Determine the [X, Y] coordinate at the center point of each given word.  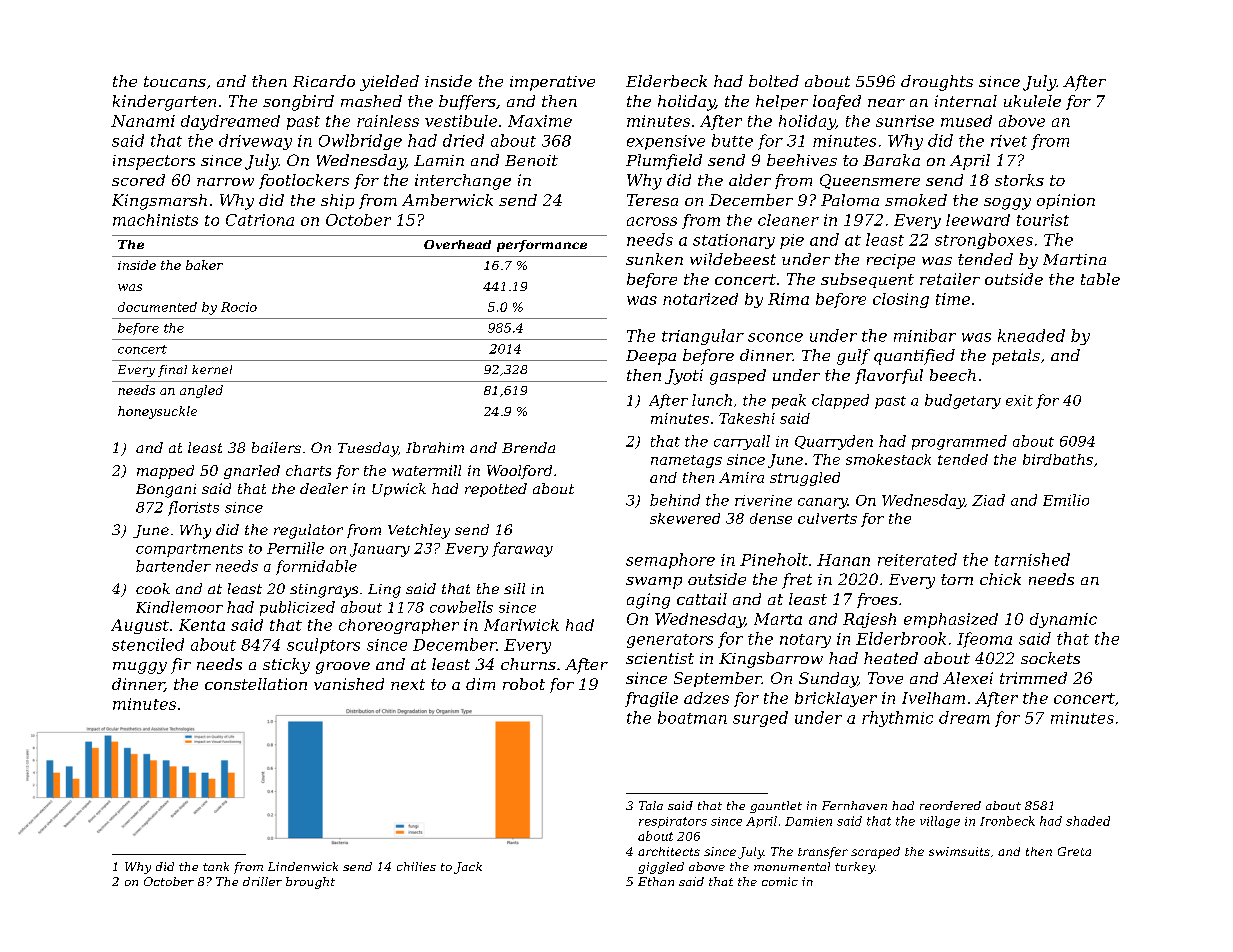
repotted [496, 490]
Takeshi [747, 418]
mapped [165, 472]
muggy [140, 668]
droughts [937, 83]
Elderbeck [666, 81]
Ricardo [324, 81]
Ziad [988, 500]
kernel [212, 369]
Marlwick [521, 625]
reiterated [917, 559]
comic [780, 881]
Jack [468, 868]
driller [262, 881]
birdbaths [1058, 459]
